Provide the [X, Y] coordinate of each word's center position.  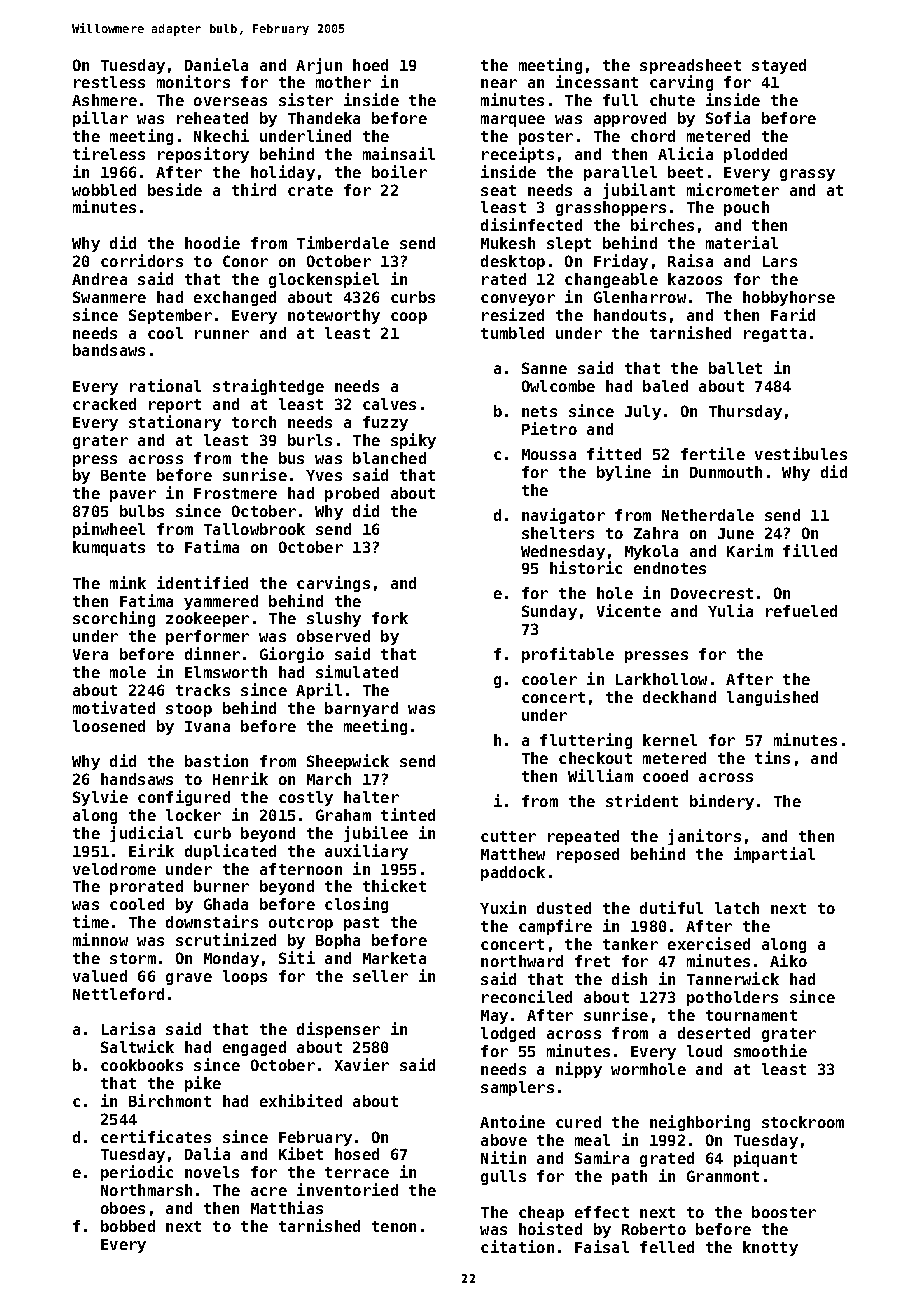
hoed [370, 65]
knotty [770, 1248]
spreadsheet [690, 66]
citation [517, 1246]
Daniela [216, 64]
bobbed [128, 1226]
